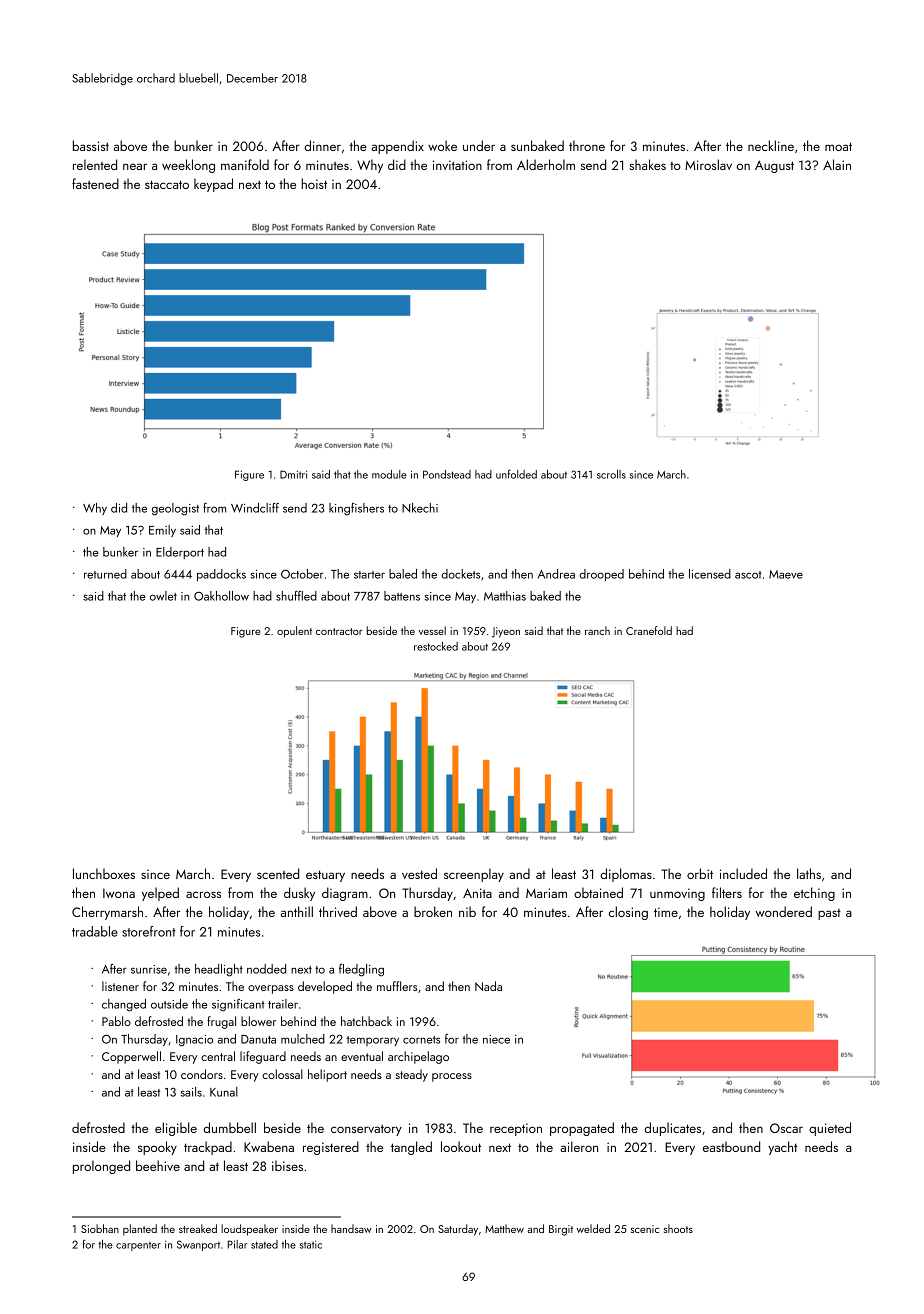  Describe the element at coordinates (496, 1039) in the image. I see `niece` at that location.
